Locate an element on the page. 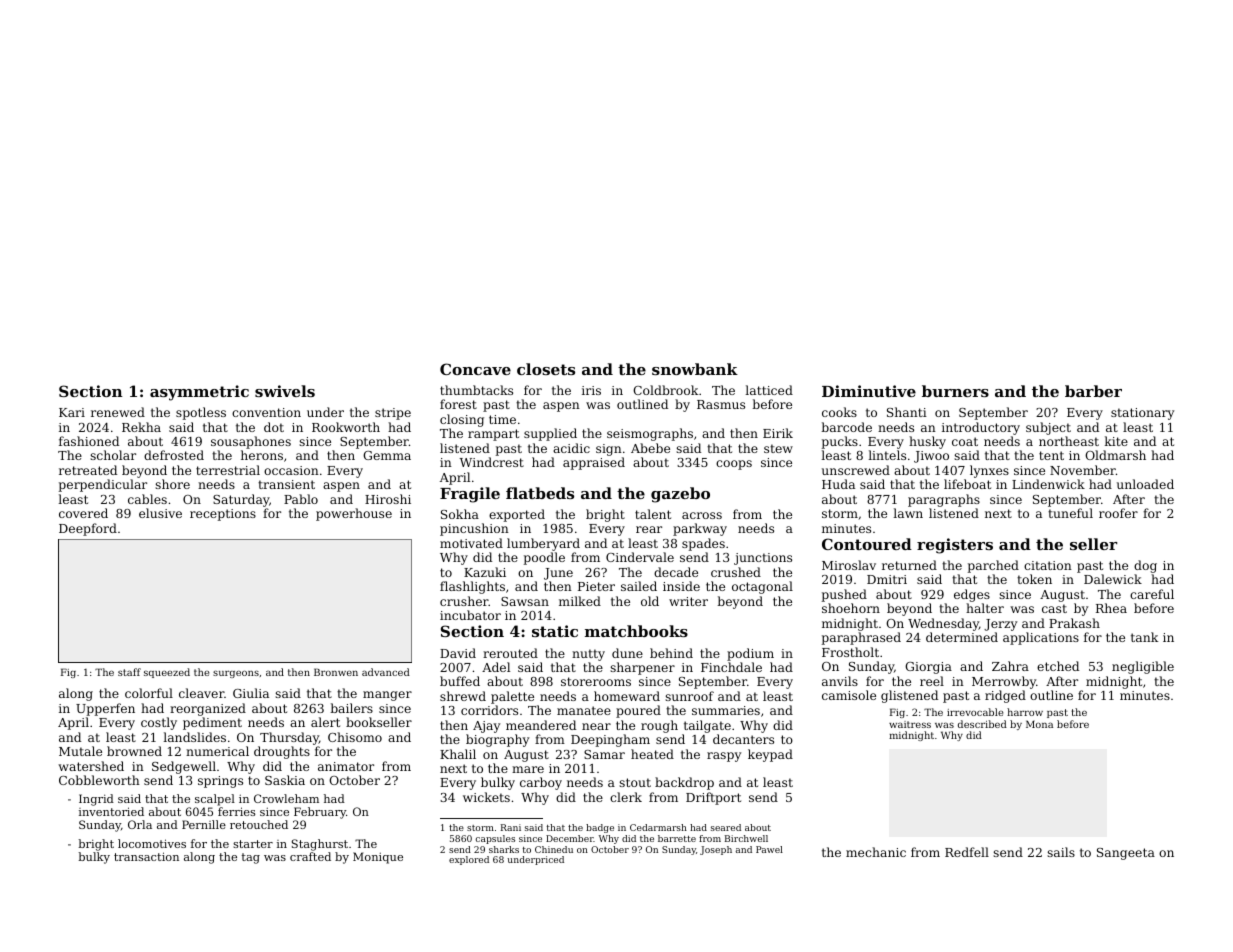 This image has height=952, width=1233. Mona is located at coordinates (1039, 724).
